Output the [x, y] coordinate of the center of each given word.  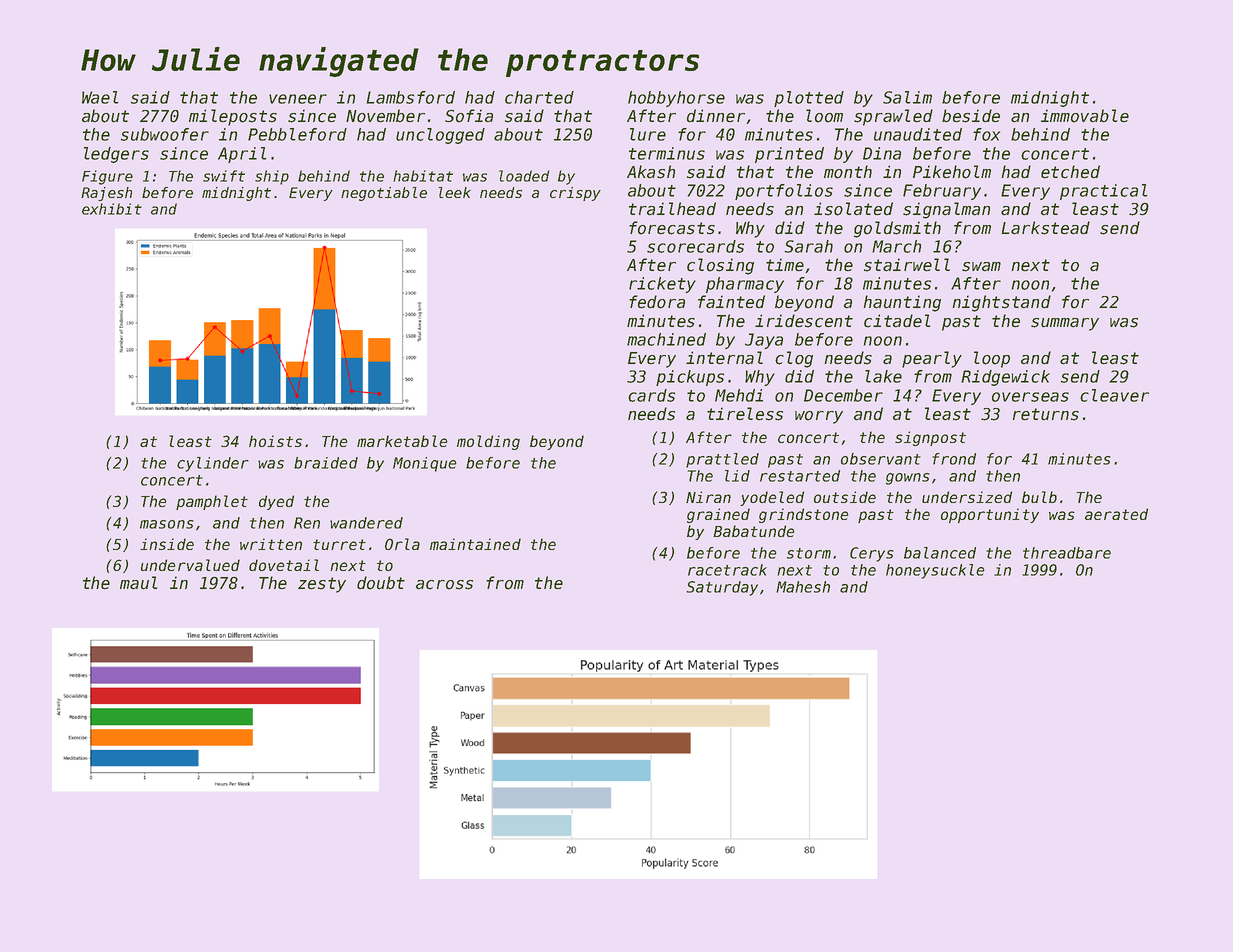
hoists [275, 441]
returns [1046, 414]
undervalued [190, 565]
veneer [298, 99]
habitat [423, 176]
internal [724, 358]
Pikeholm [952, 172]
